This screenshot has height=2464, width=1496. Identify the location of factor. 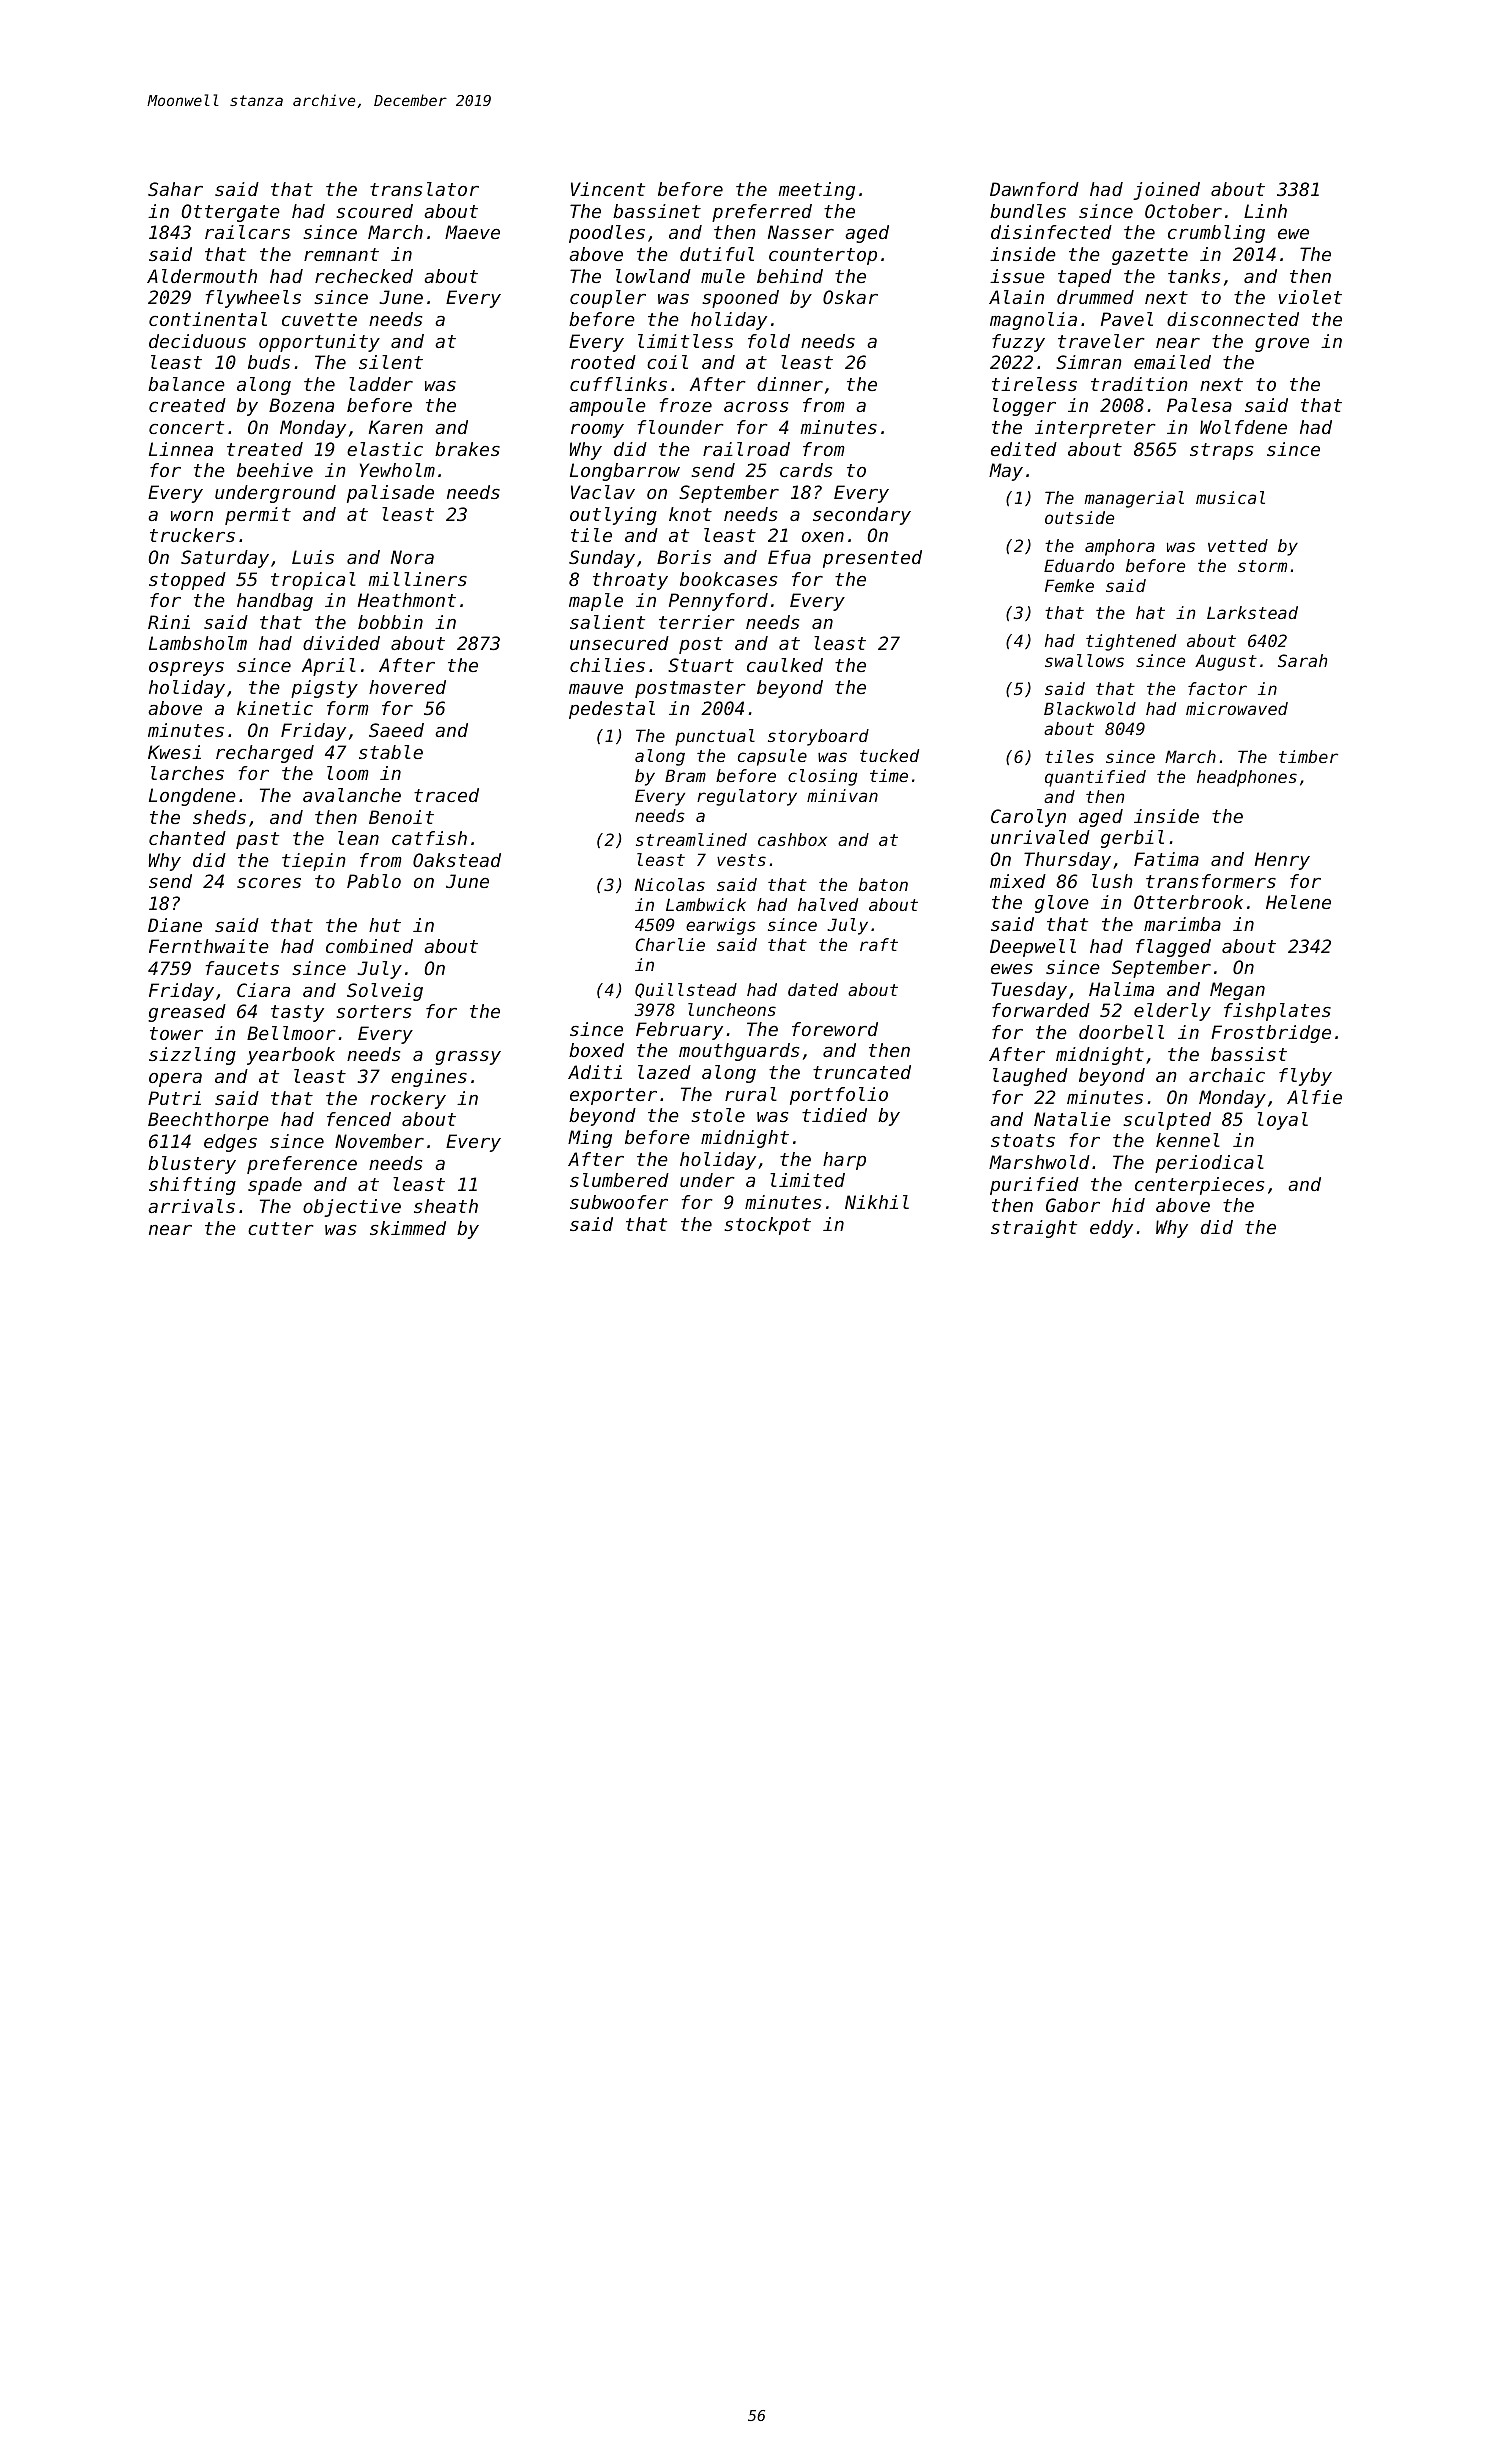
(1217, 688).
